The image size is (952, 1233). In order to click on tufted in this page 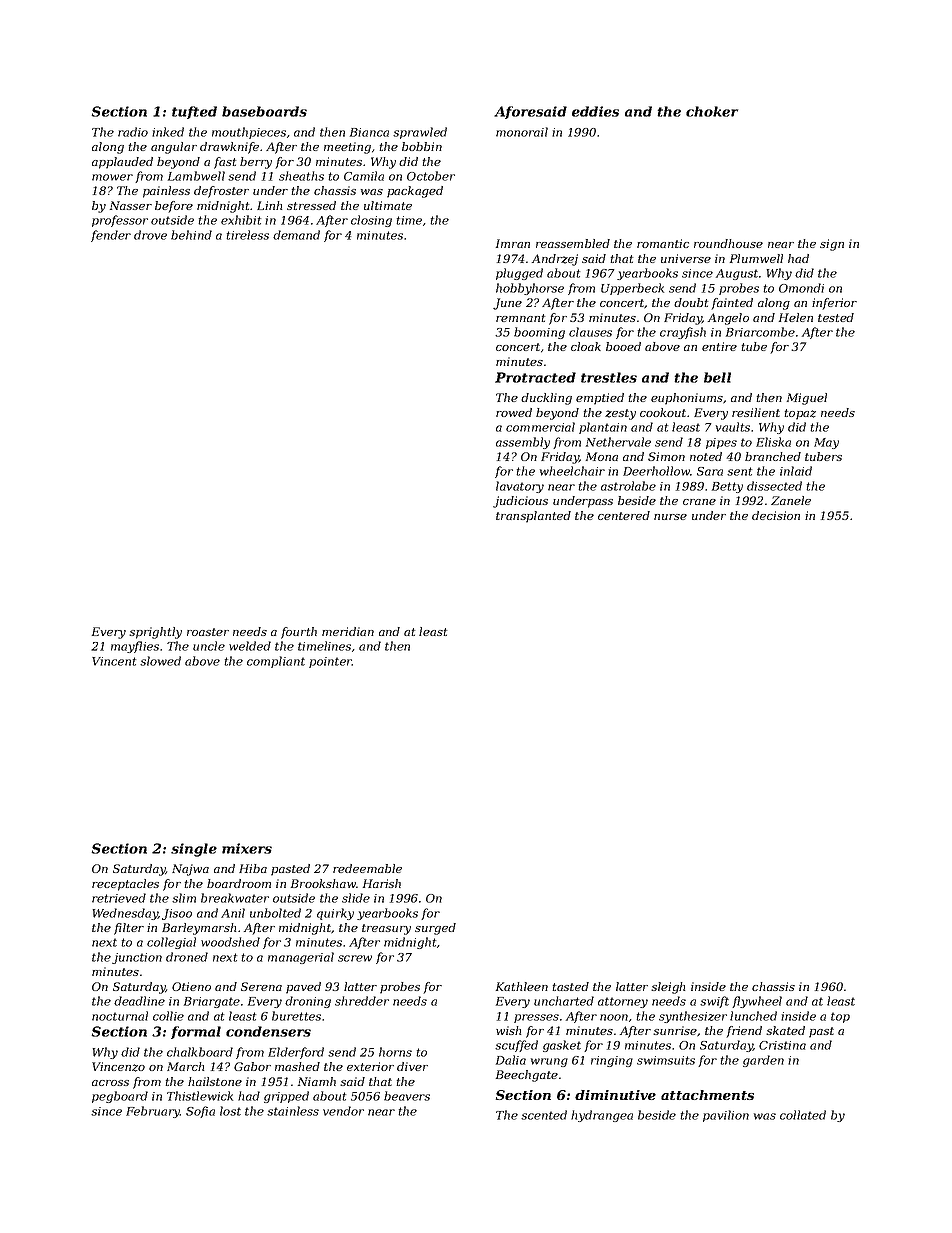, I will do `click(194, 112)`.
